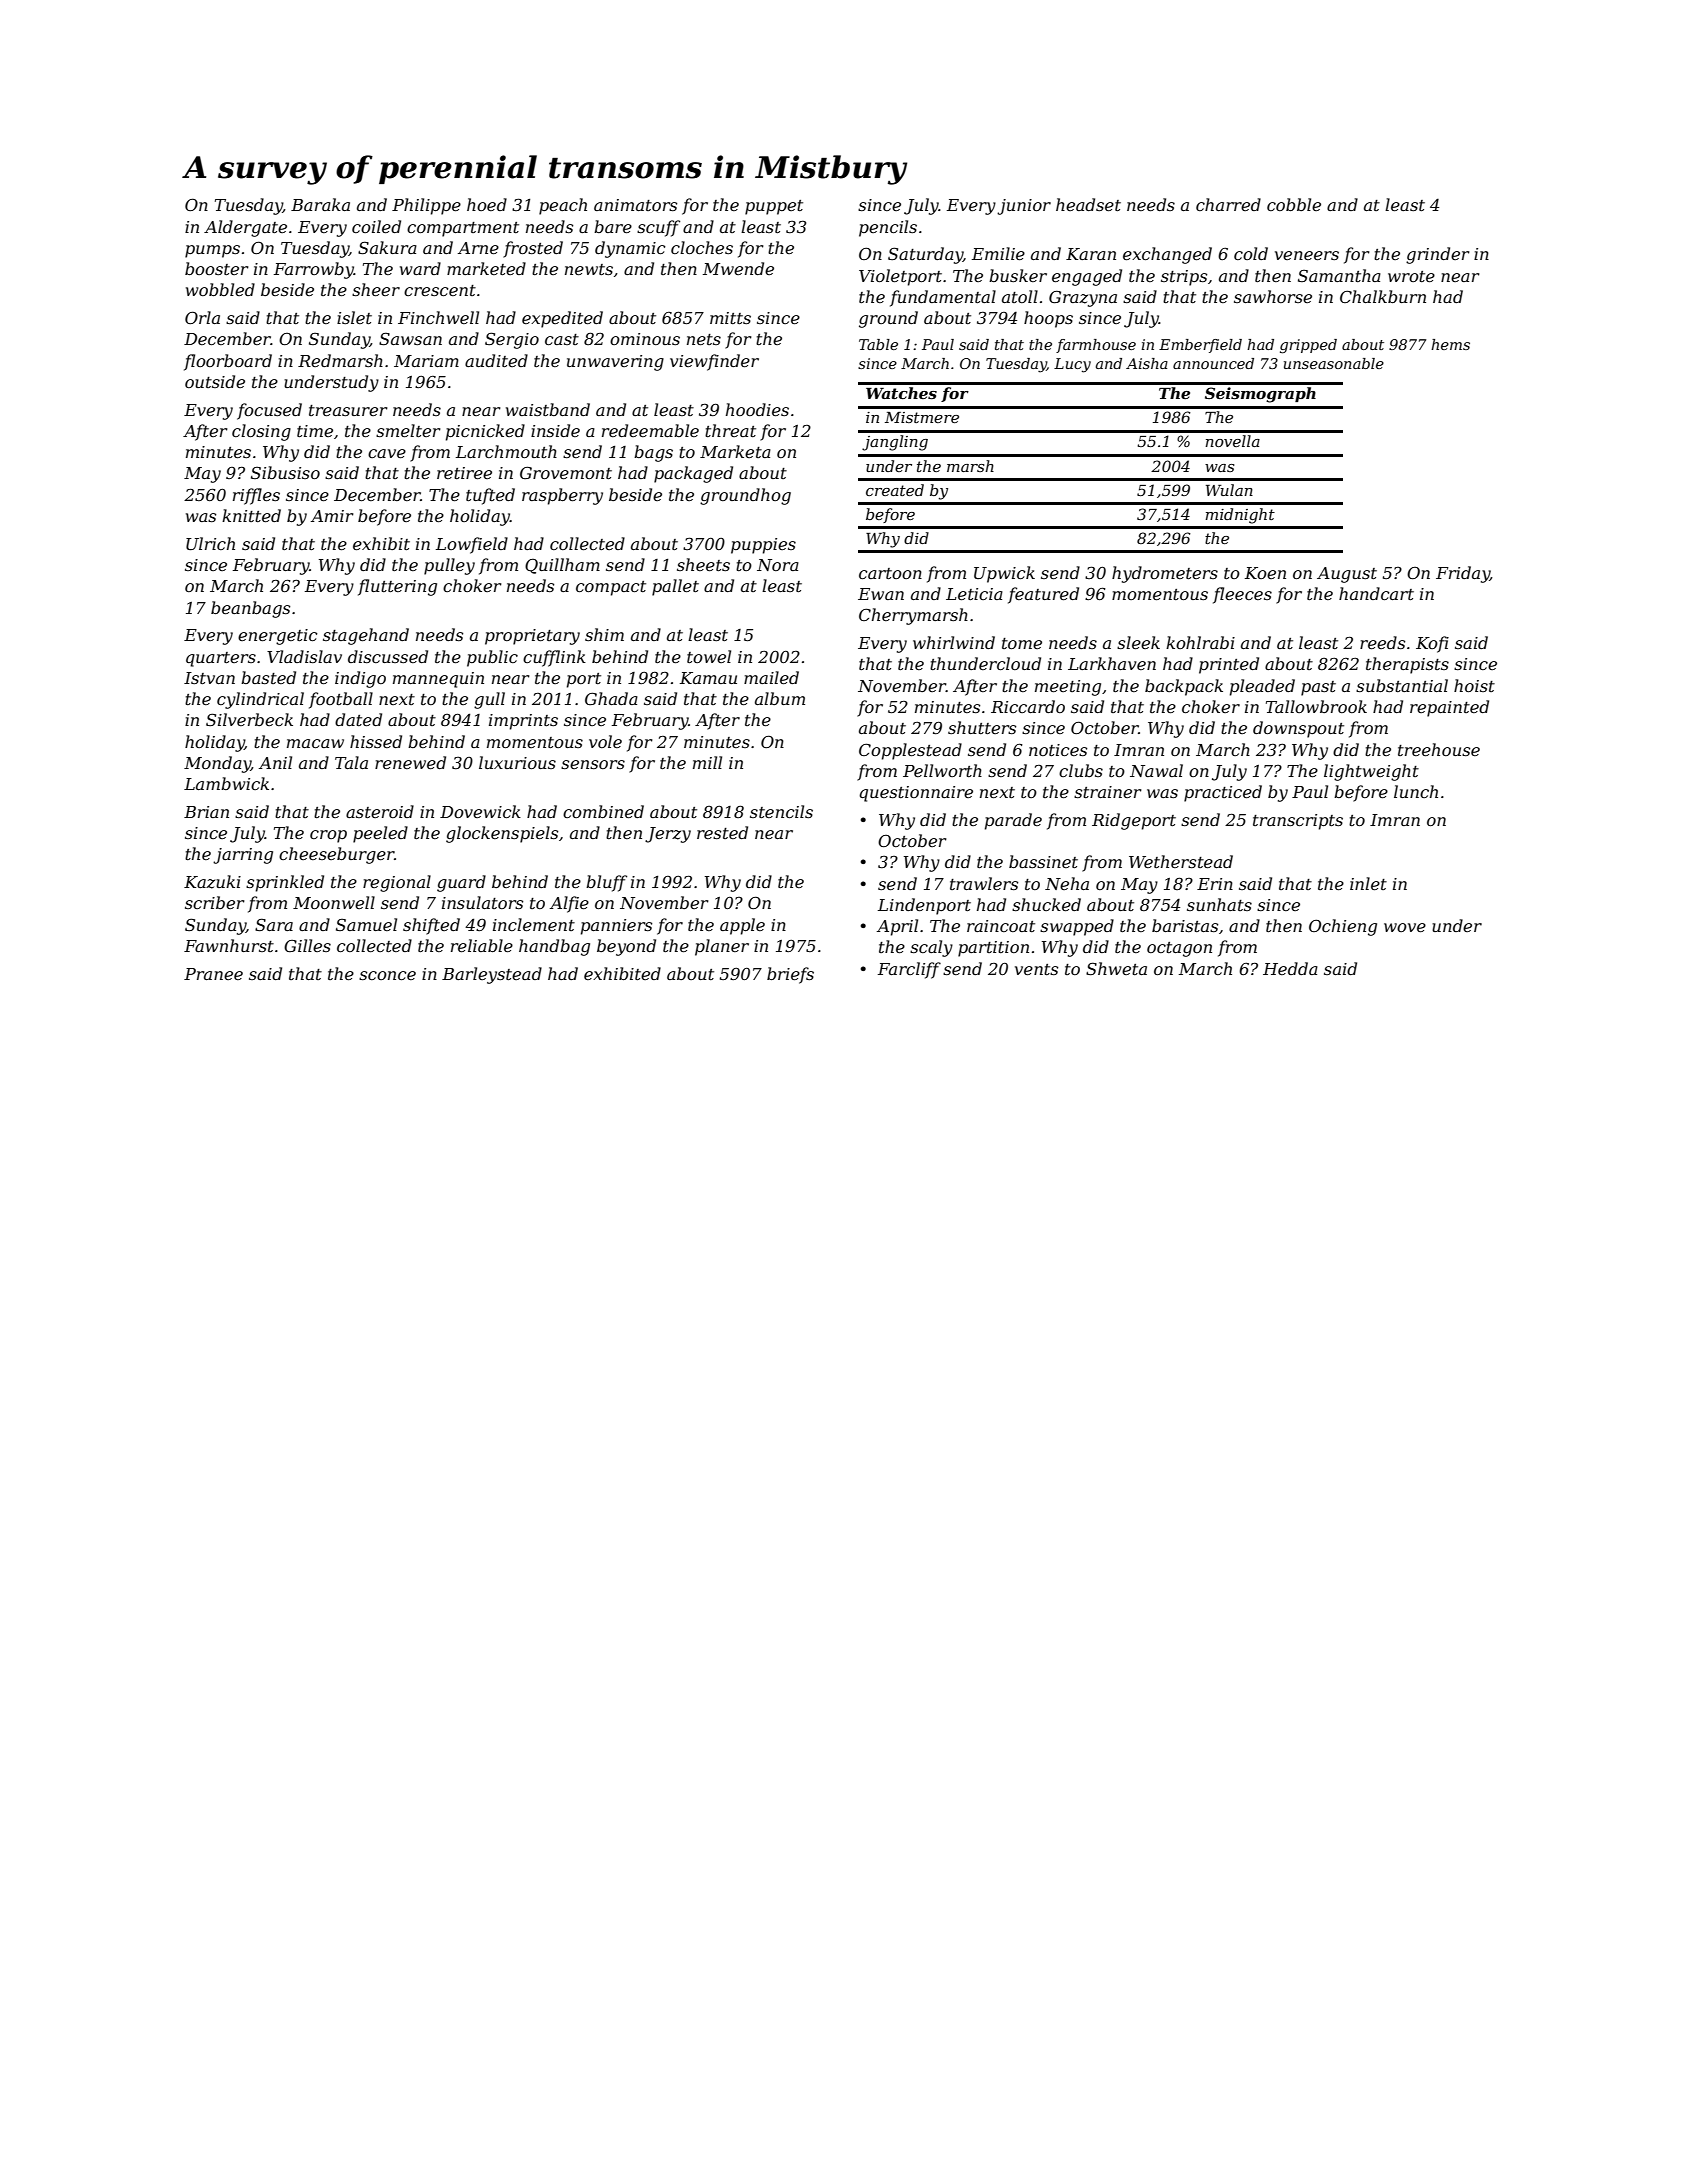 This screenshot has height=2178, width=1683. What do you see at coordinates (533, 249) in the screenshot?
I see `frosted` at bounding box center [533, 249].
